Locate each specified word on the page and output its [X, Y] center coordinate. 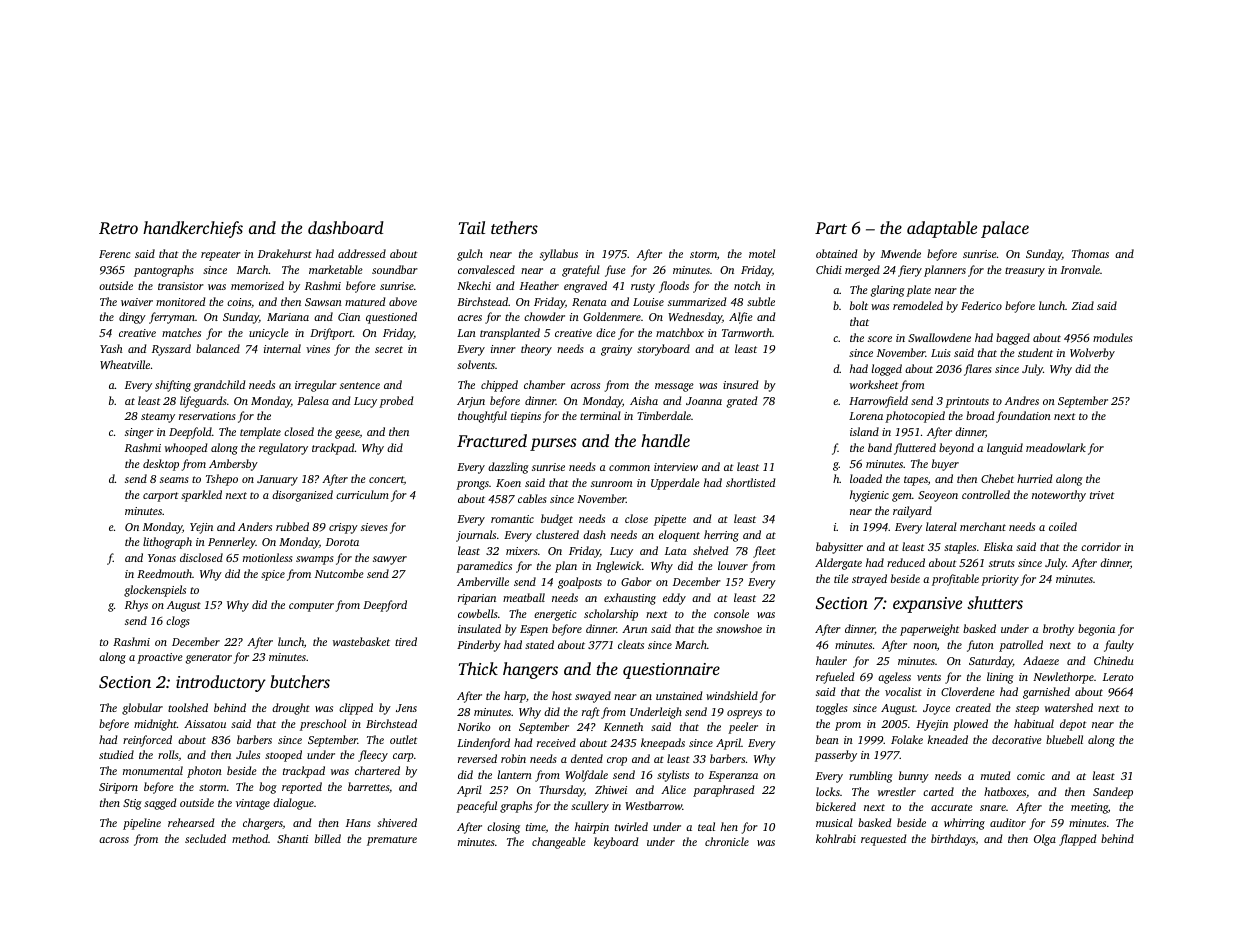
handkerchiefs [193, 229]
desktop [161, 465]
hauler [831, 660]
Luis [941, 353]
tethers [514, 227]
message [674, 387]
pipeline [142, 824]
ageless [894, 678]
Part [831, 228]
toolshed [188, 707]
